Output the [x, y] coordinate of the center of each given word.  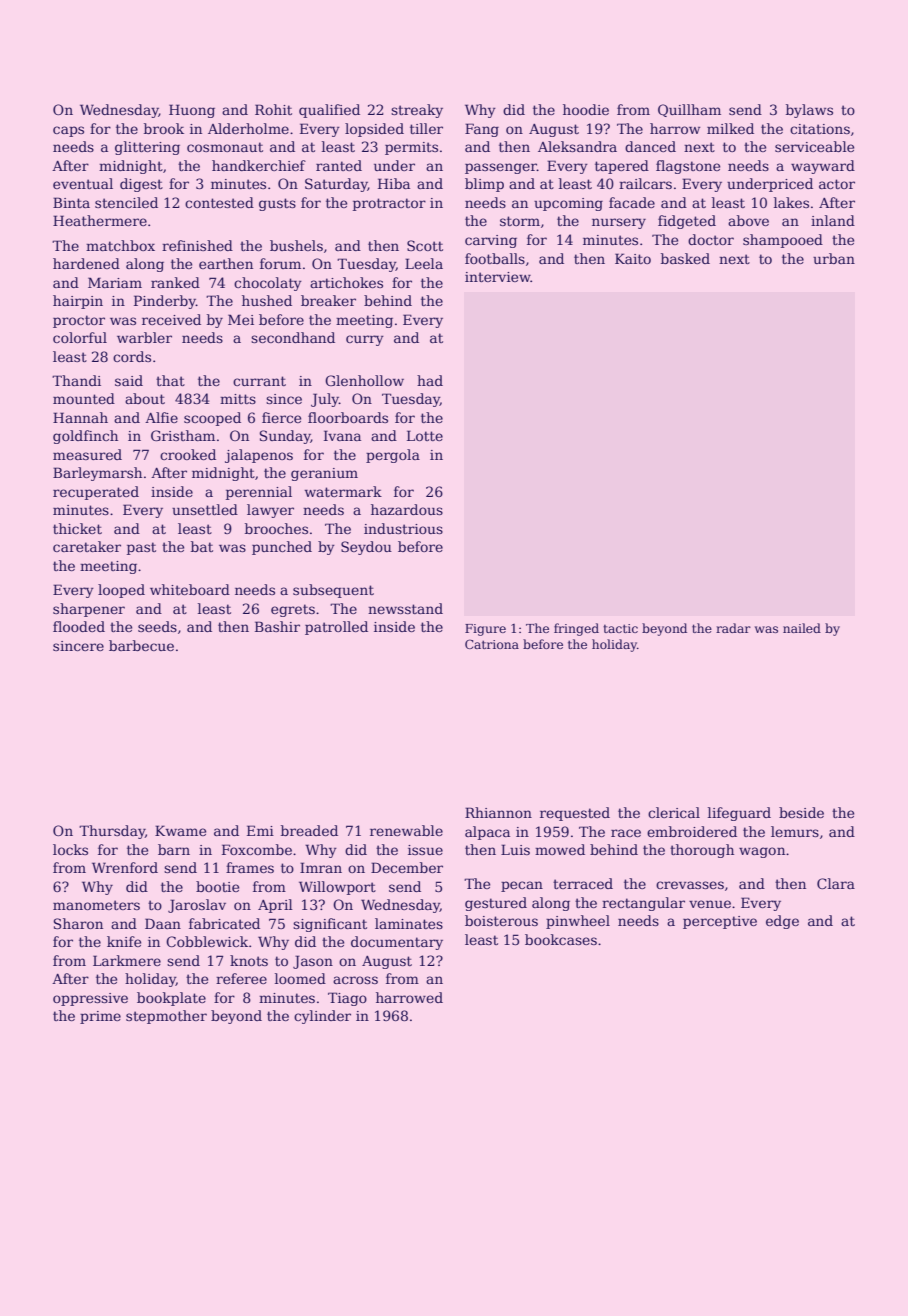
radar [733, 628]
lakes [791, 202]
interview [498, 277]
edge [782, 922]
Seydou [366, 548]
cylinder [322, 1017]
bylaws [809, 111]
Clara [836, 883]
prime [100, 1017]
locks [70, 849]
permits [411, 148]
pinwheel [578, 922]
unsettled [205, 509]
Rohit [273, 109]
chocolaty [268, 284]
